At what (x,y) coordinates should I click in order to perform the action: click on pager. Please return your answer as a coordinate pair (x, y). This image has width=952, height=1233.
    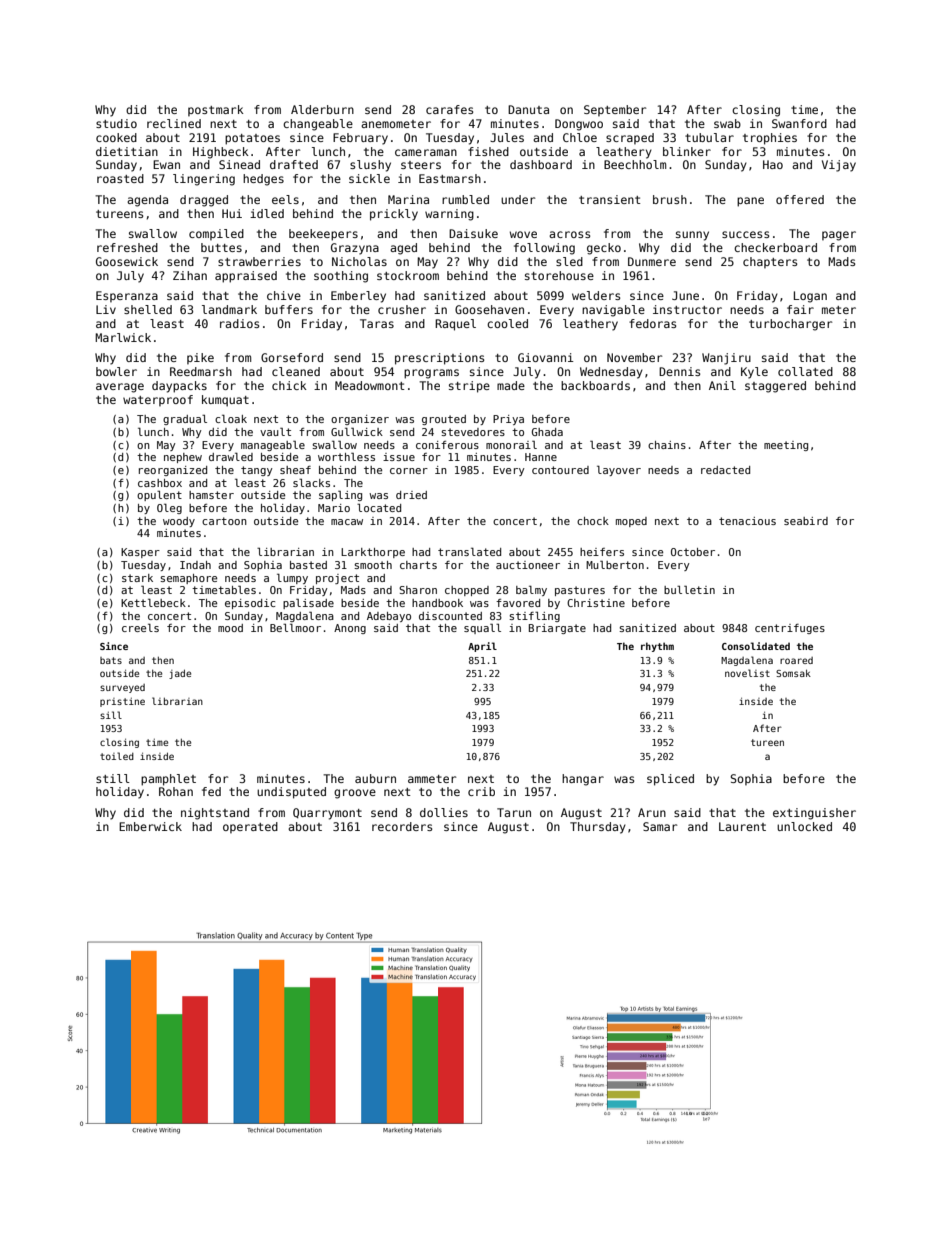
    Looking at the image, I should click on (839, 236).
